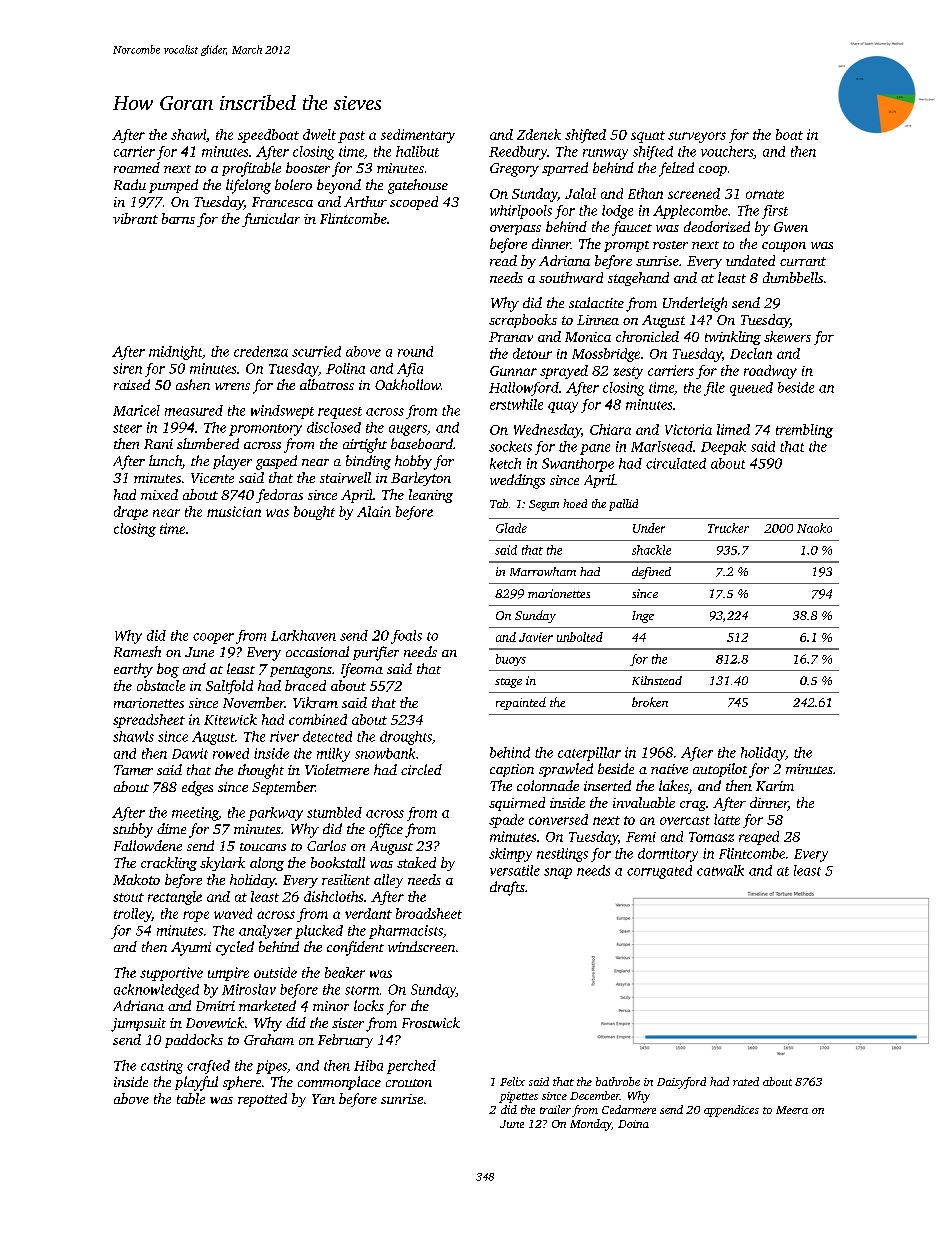 The height and width of the screenshot is (1233, 952). Describe the element at coordinates (331, 1006) in the screenshot. I see `minor` at that location.
